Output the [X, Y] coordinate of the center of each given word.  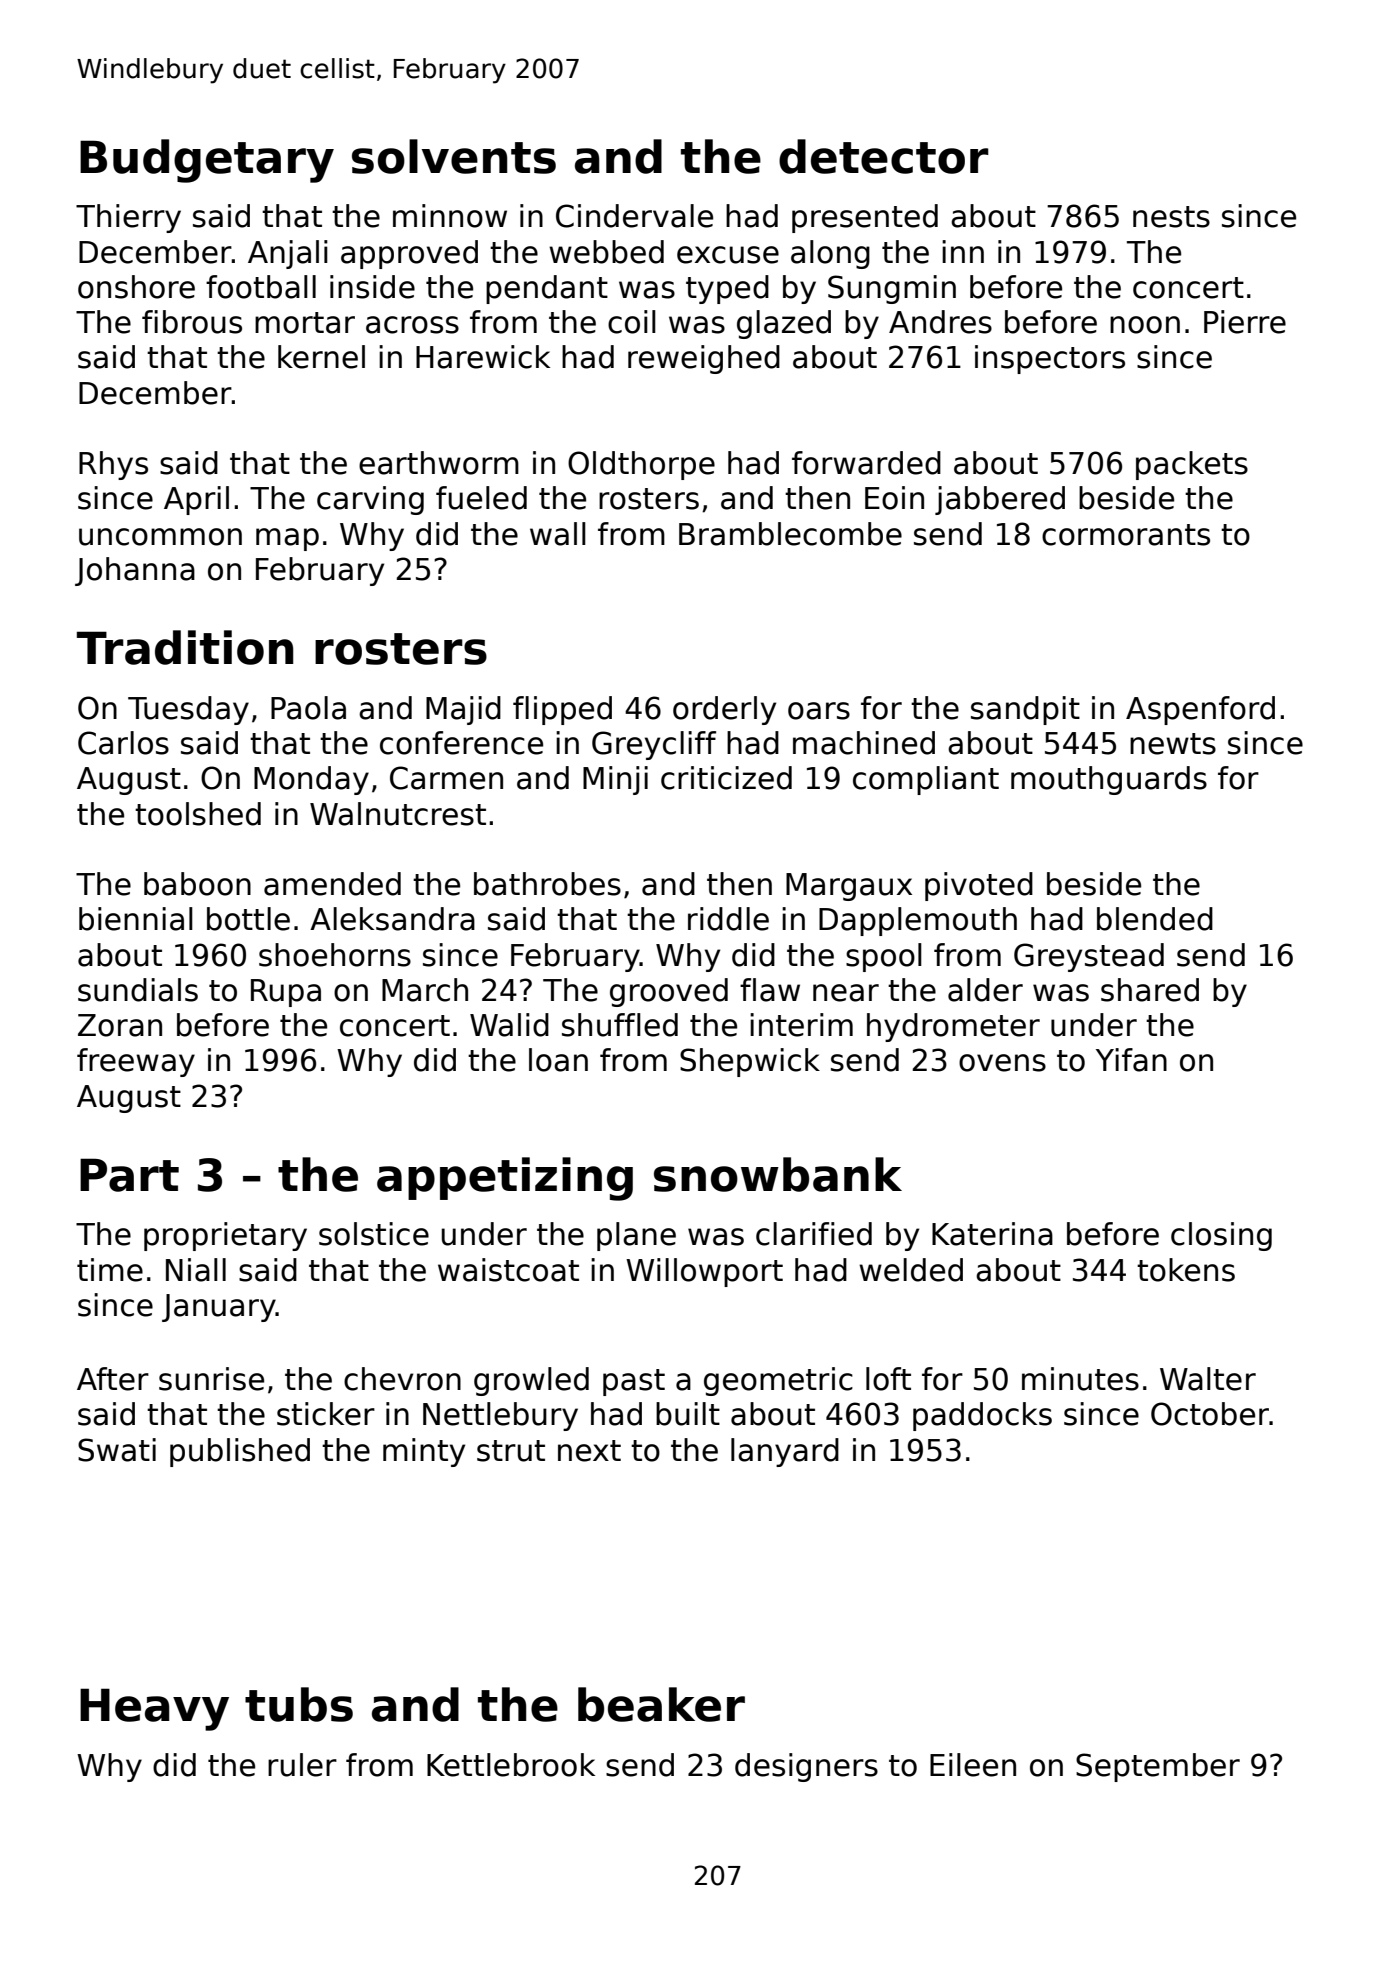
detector [884, 156]
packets [1192, 465]
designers [806, 1767]
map [287, 539]
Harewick [483, 357]
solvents [454, 156]
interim [801, 1025]
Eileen [973, 1765]
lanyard [785, 1452]
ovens [1002, 1063]
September [1158, 1767]
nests [1171, 217]
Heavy [154, 1709]
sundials [138, 990]
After [113, 1379]
